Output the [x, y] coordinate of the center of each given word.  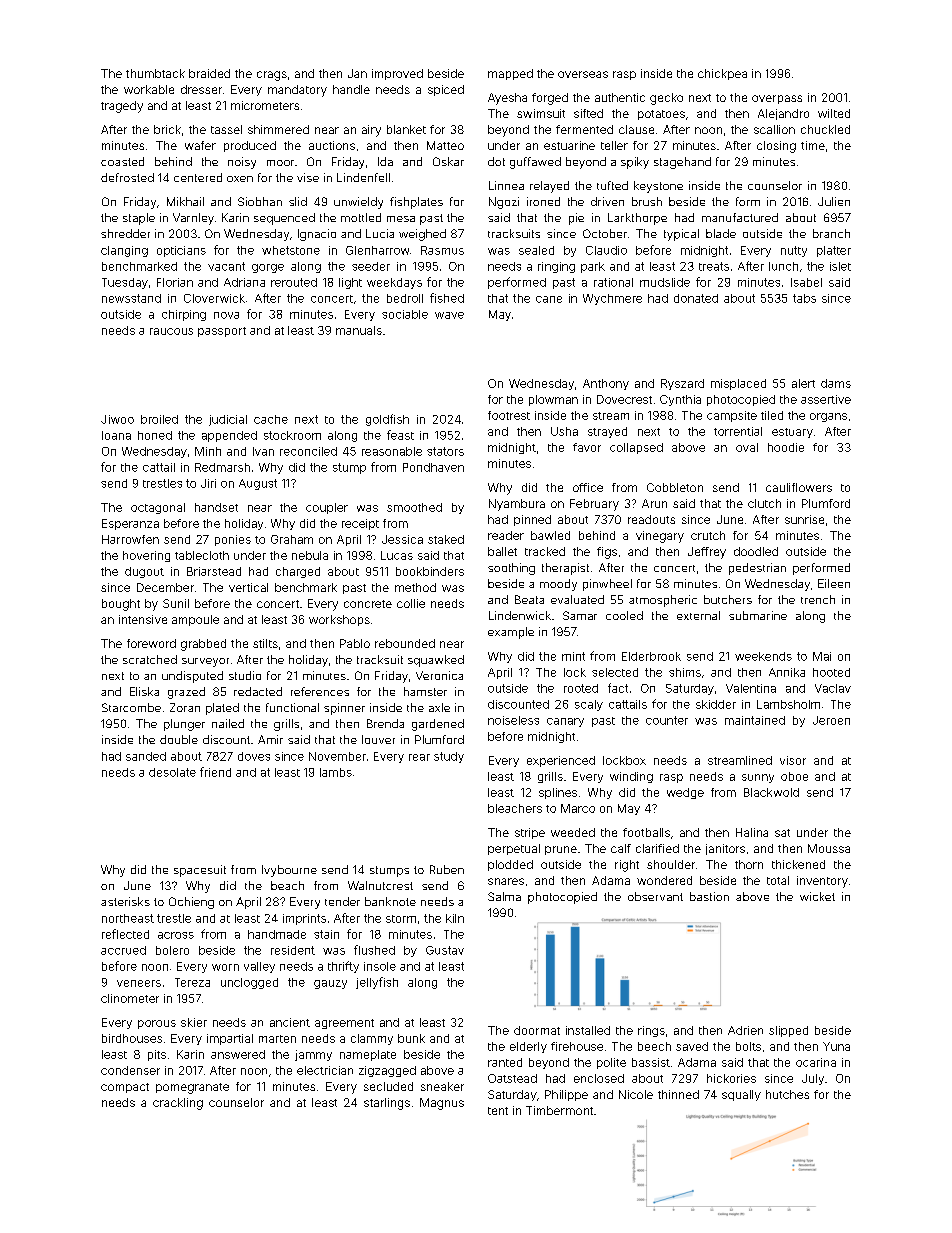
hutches [787, 1094]
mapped [510, 74]
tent [498, 1111]
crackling [178, 1104]
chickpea [722, 74]
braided [209, 73]
